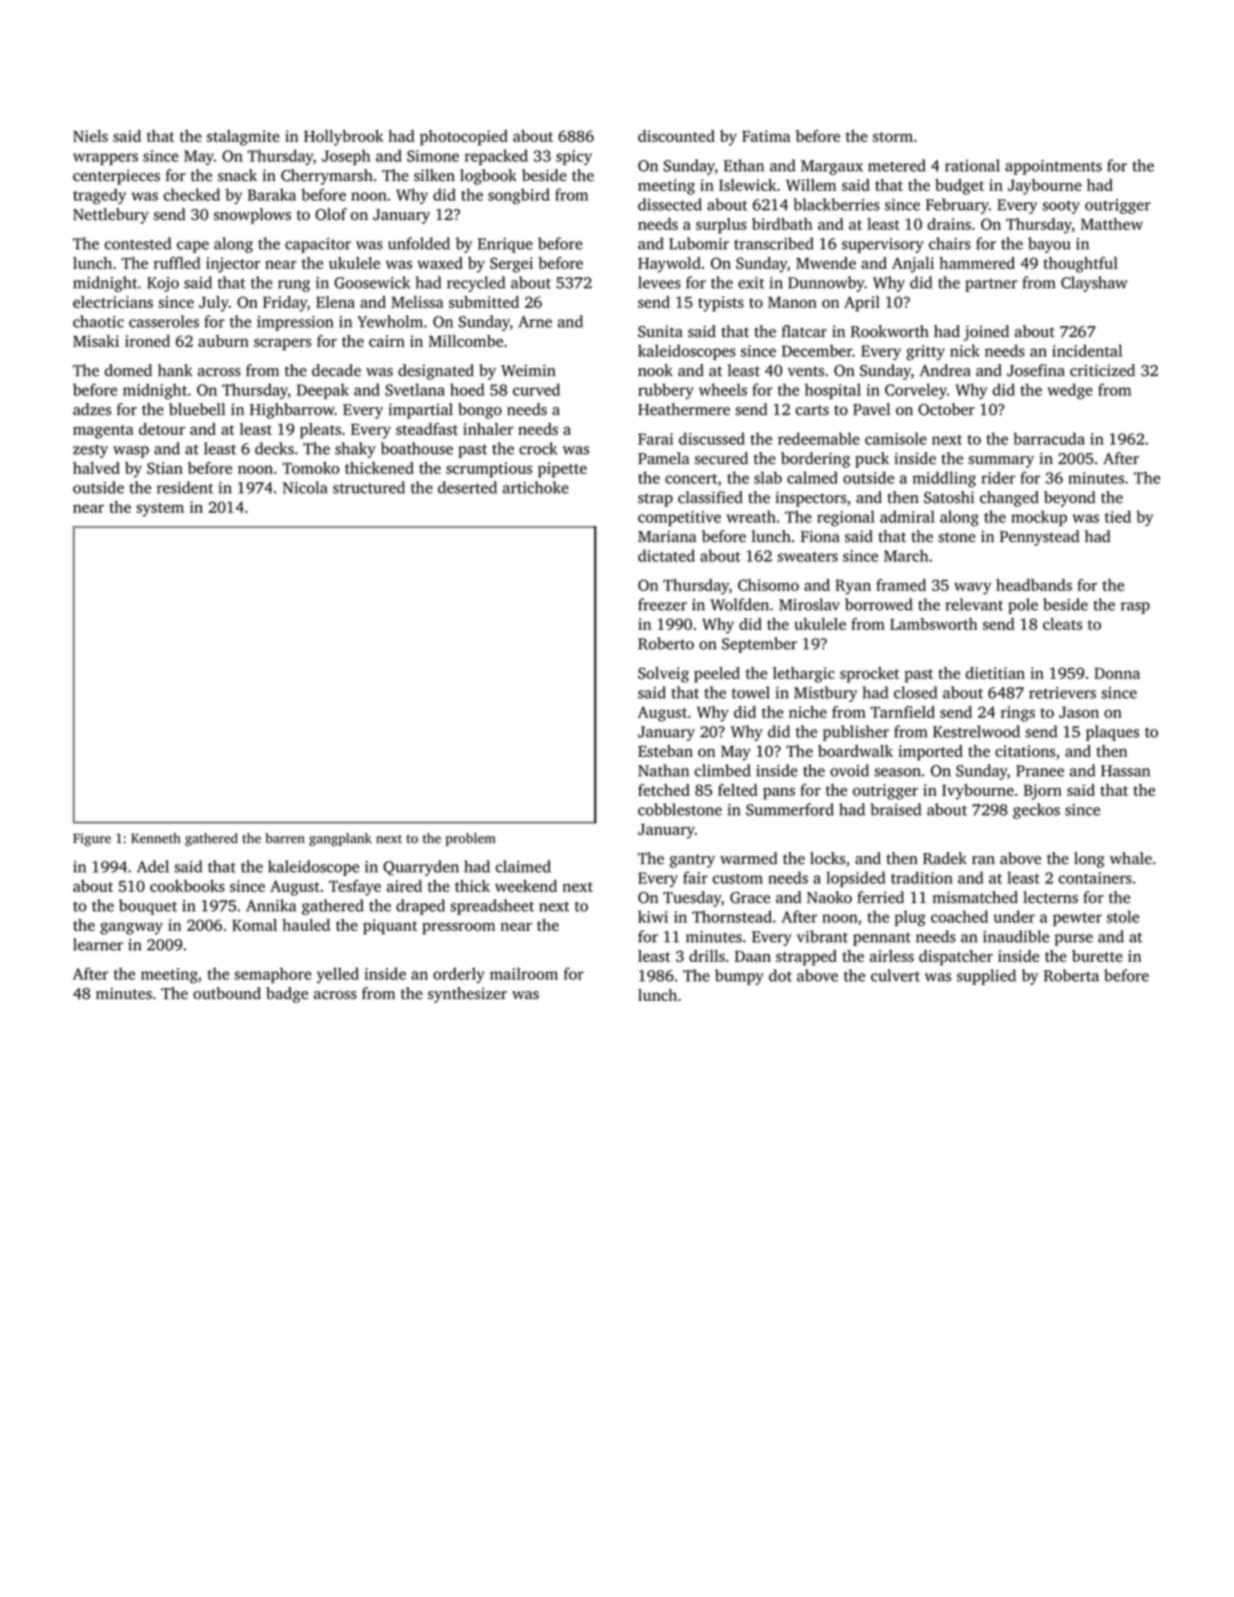 The width and height of the screenshot is (1234, 1597). What do you see at coordinates (160, 510) in the screenshot?
I see `system` at bounding box center [160, 510].
